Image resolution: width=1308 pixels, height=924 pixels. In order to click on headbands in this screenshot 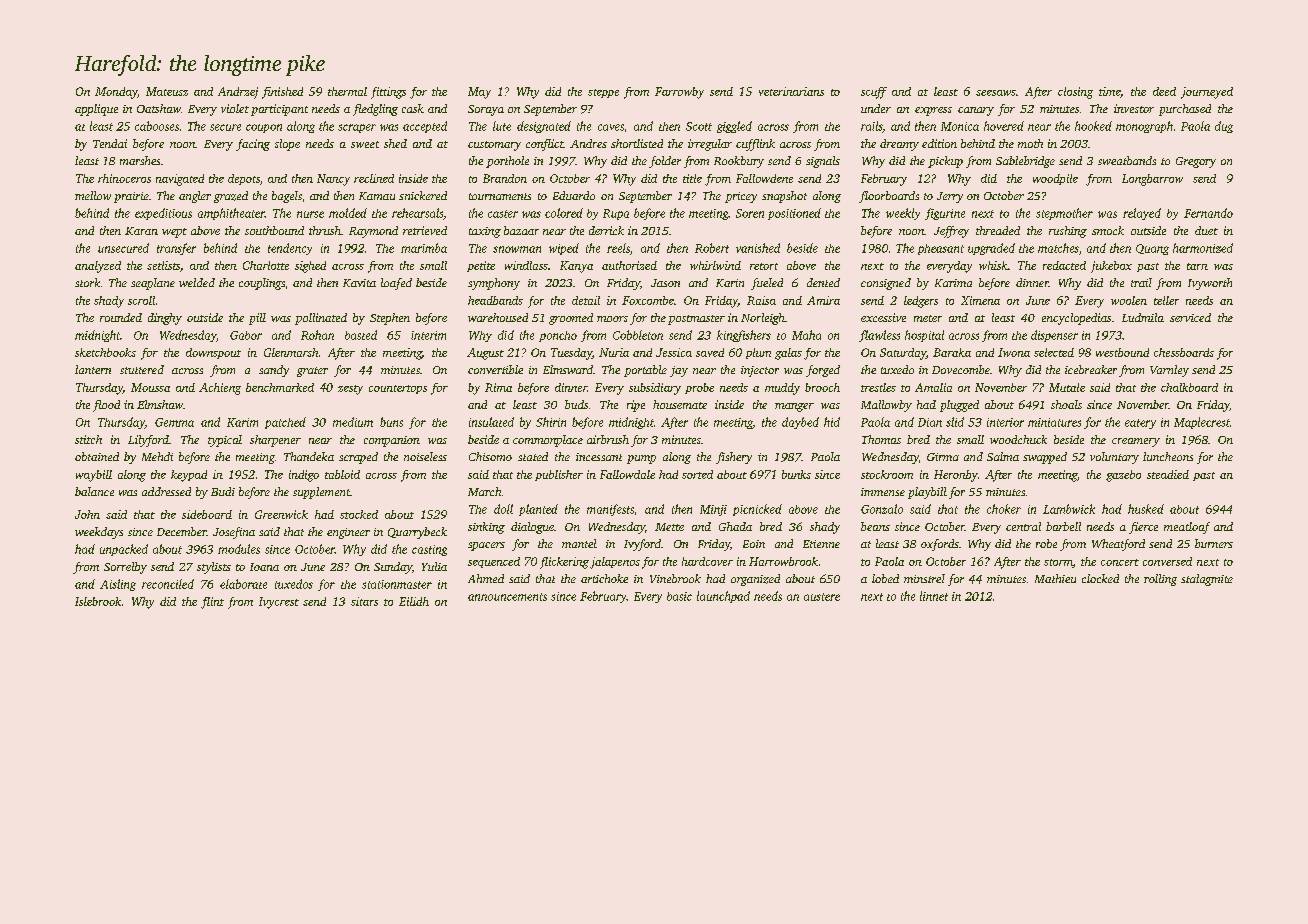, I will do `click(495, 300)`.
